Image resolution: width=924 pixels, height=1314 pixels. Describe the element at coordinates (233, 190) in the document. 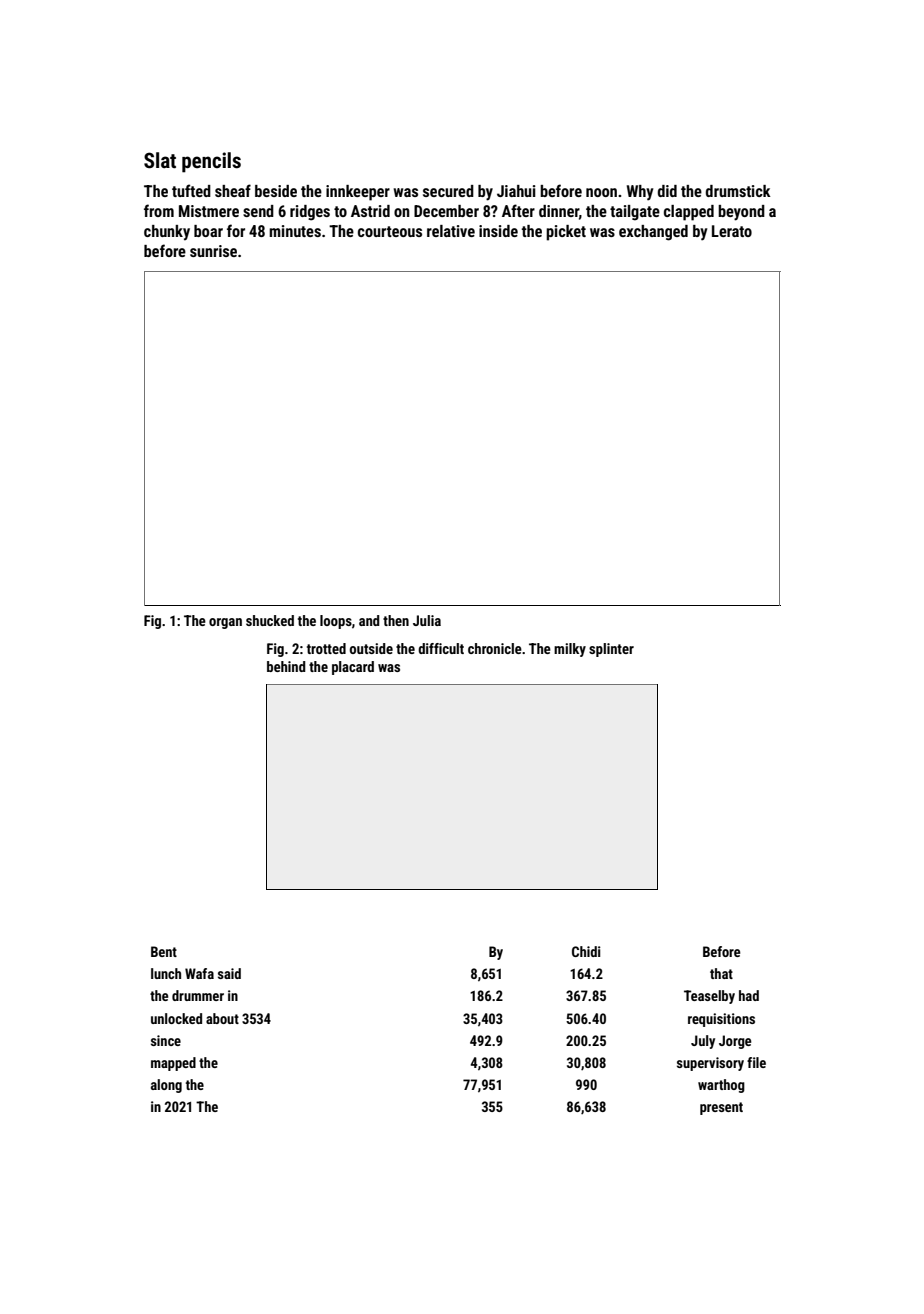

I see `sheaf` at that location.
